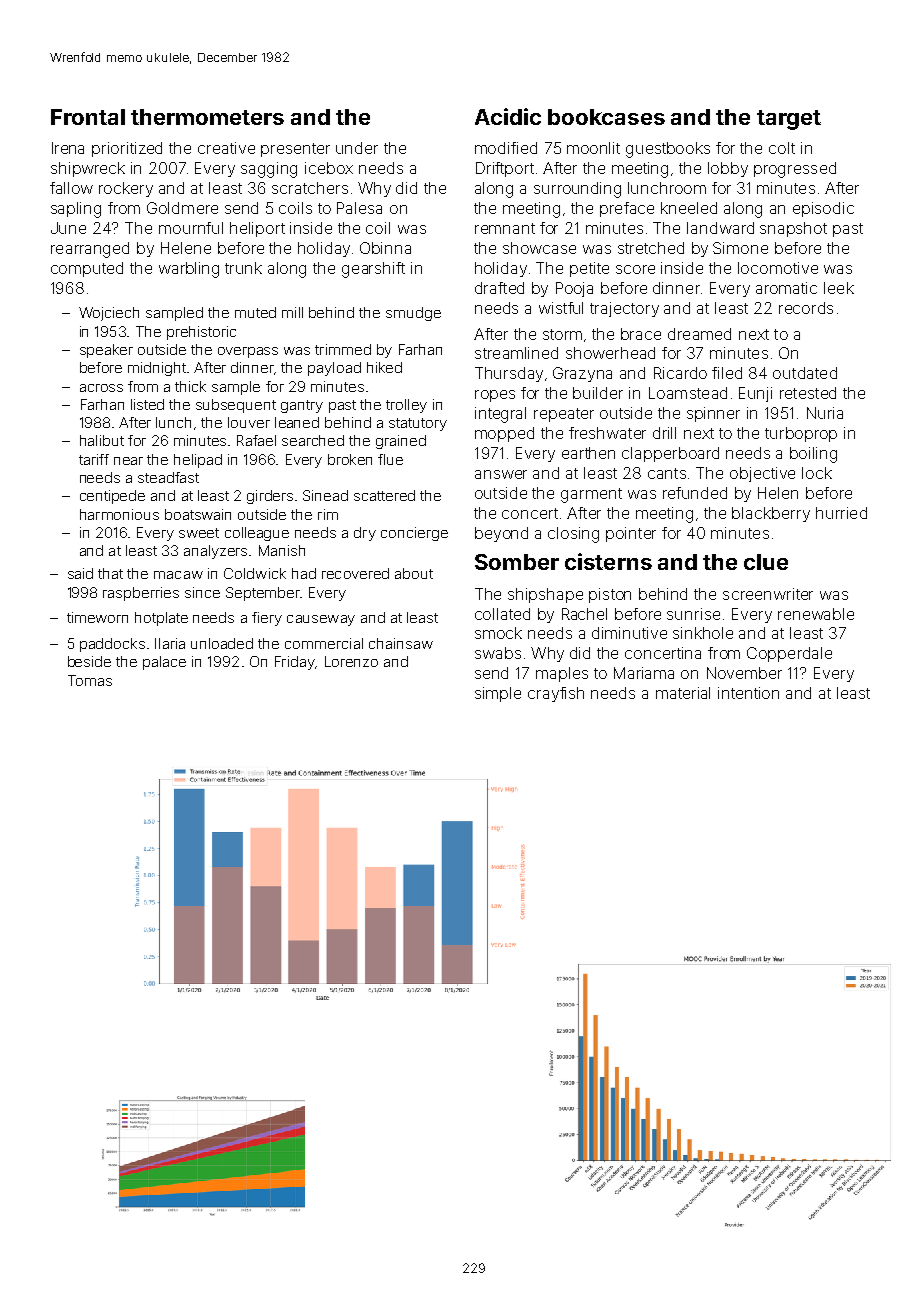 The image size is (924, 1308). I want to click on Nuria, so click(825, 413).
